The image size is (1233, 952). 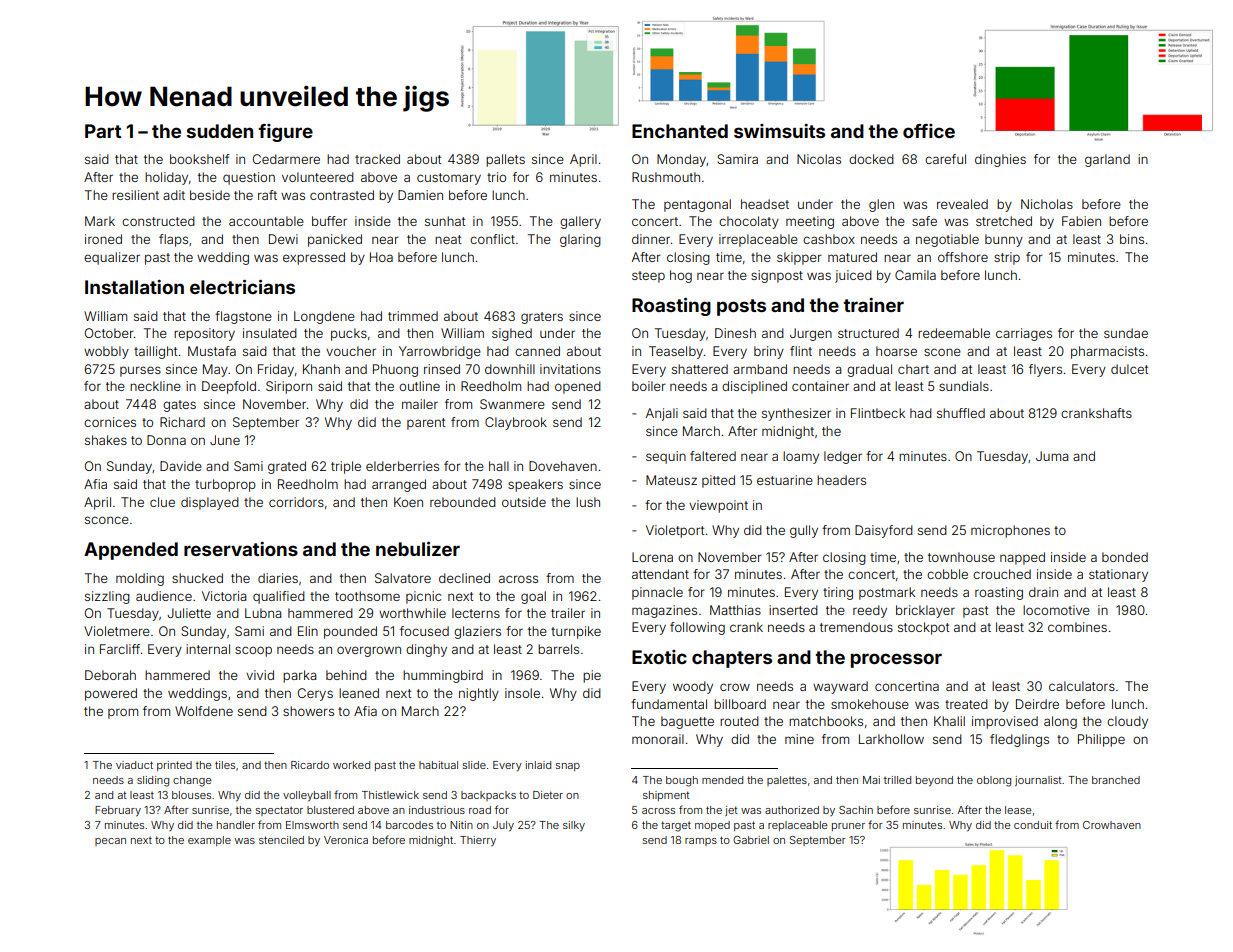 I want to click on toothsome, so click(x=367, y=596).
